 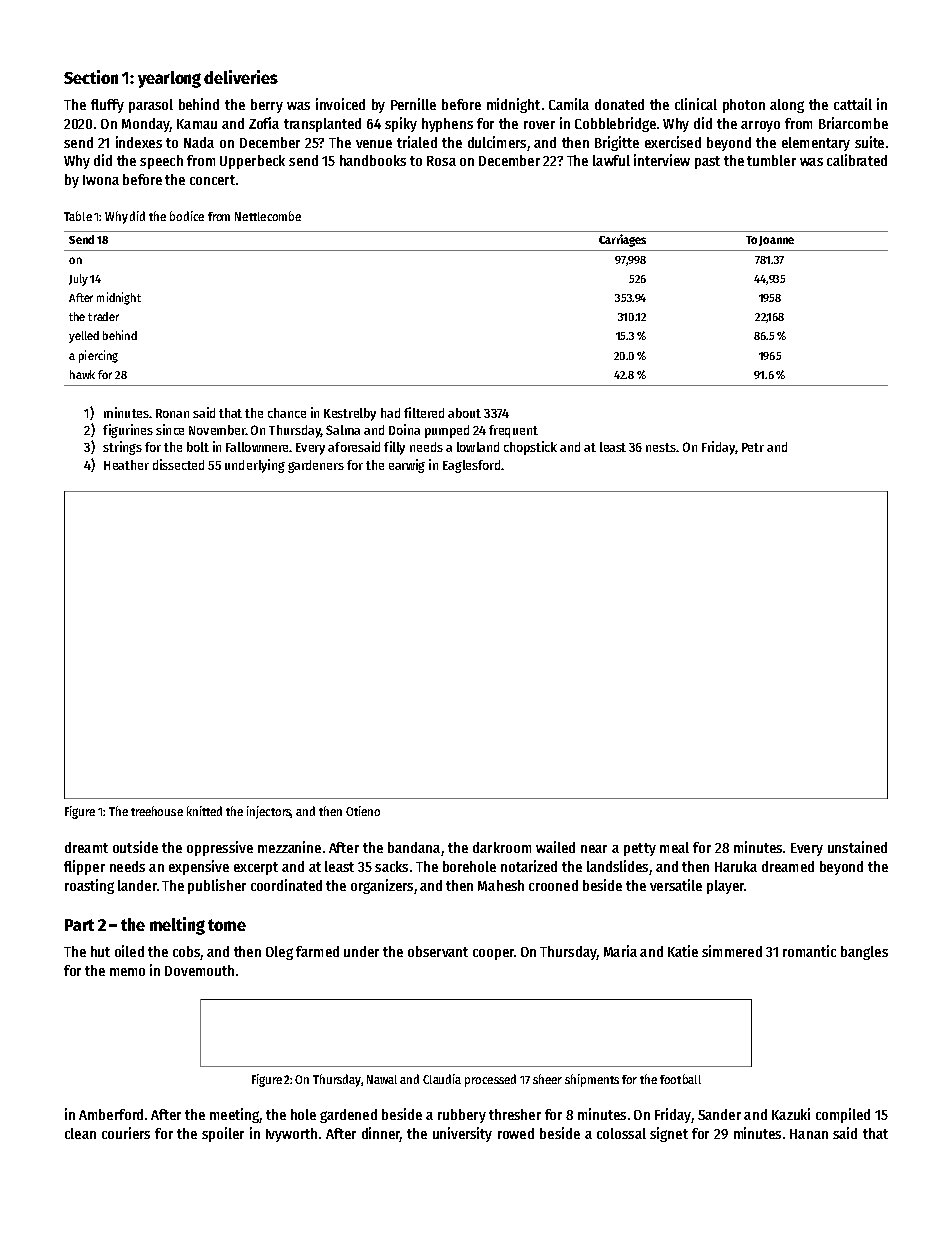 I want to click on Eaglesford, so click(x=471, y=466).
